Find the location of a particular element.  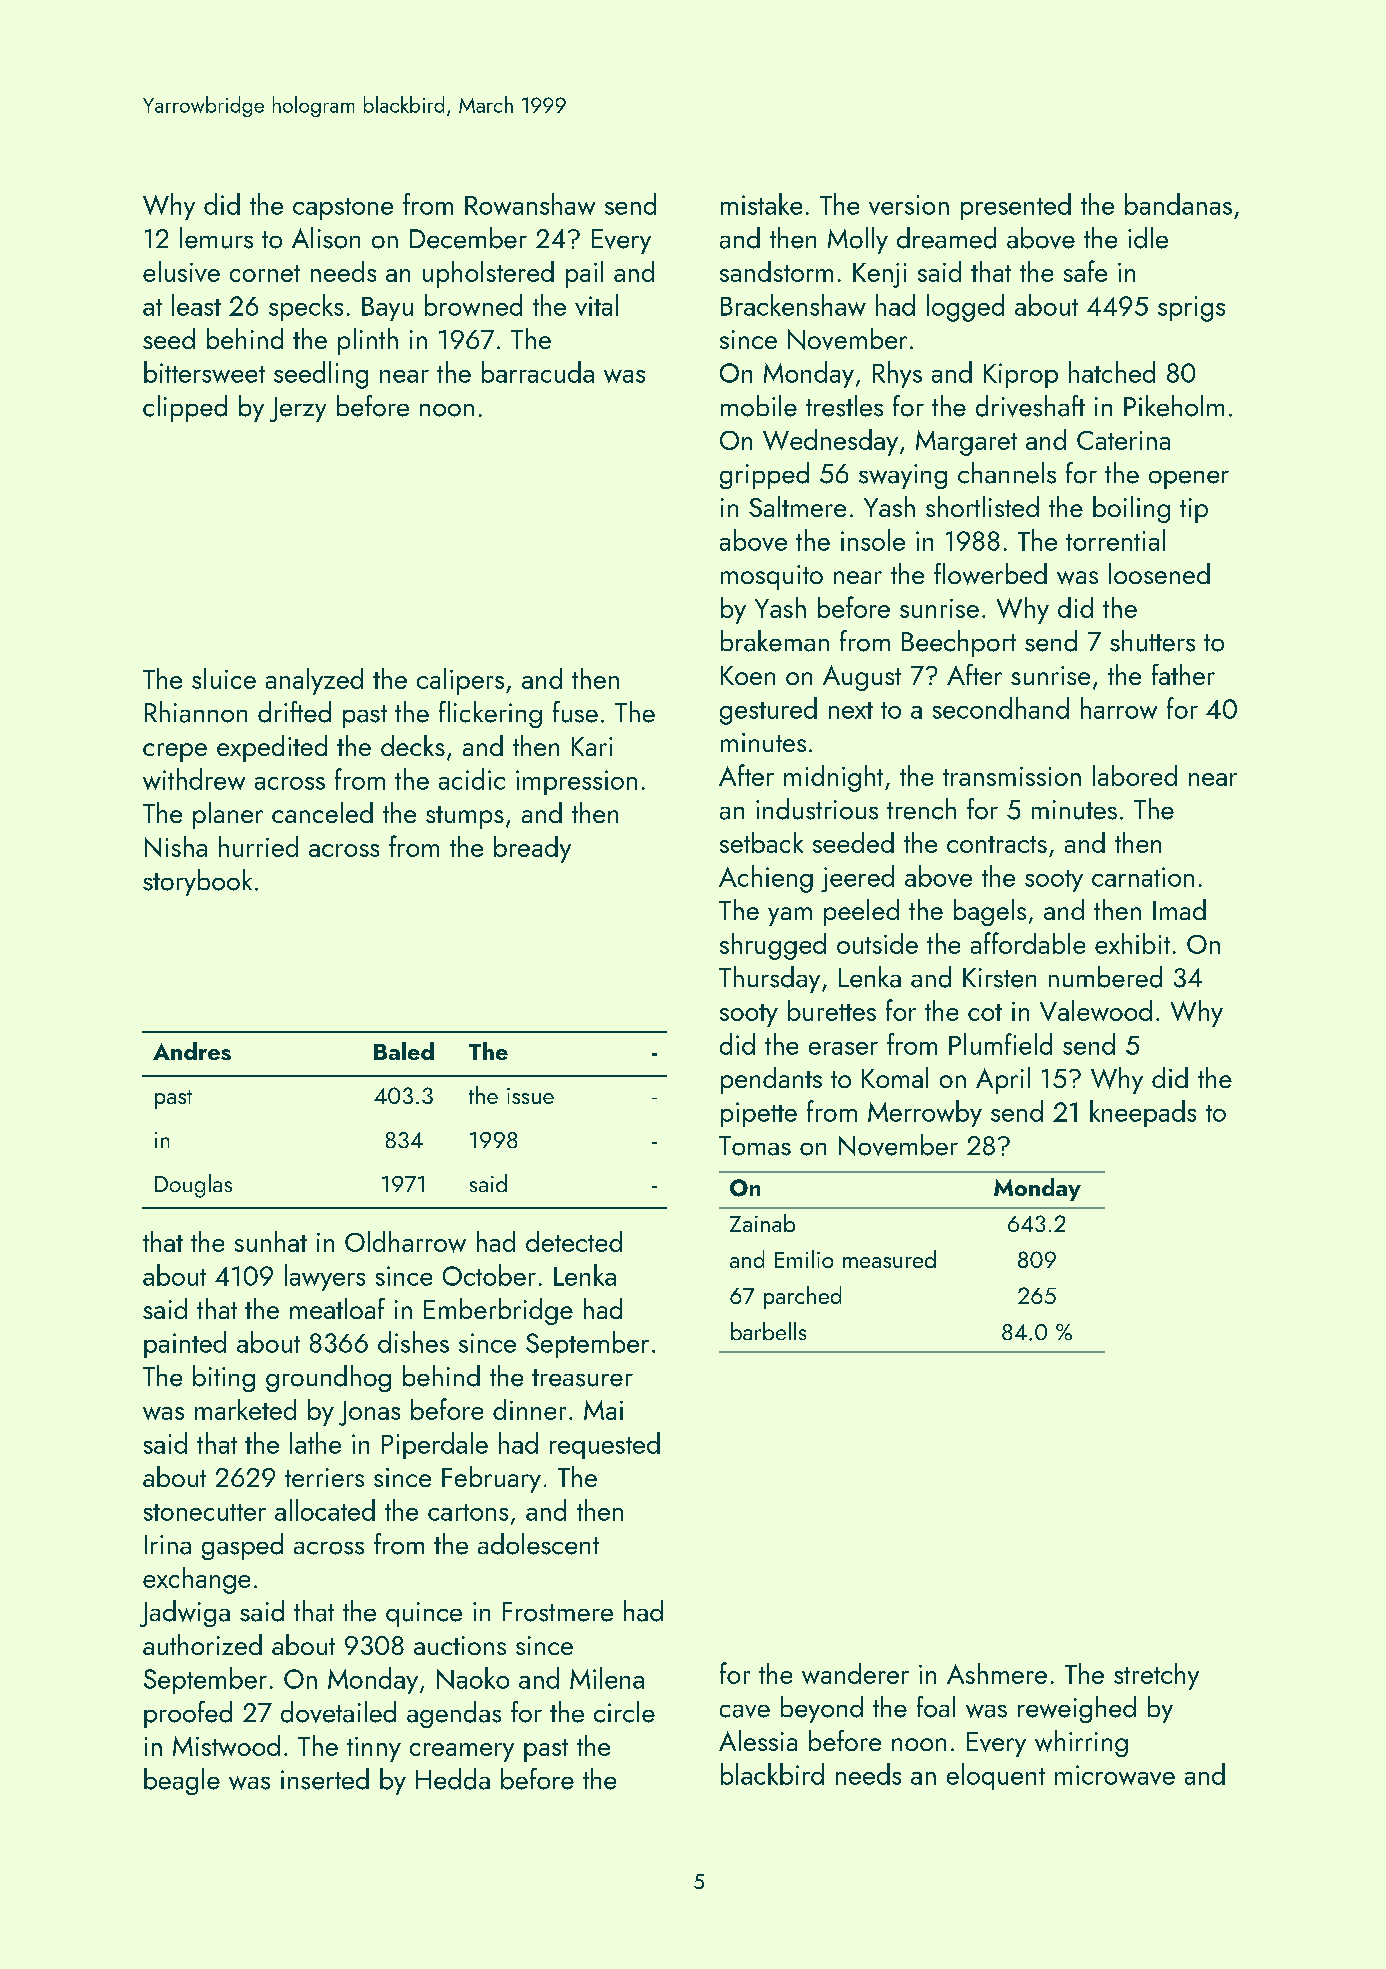

dishes is located at coordinates (413, 1342).
